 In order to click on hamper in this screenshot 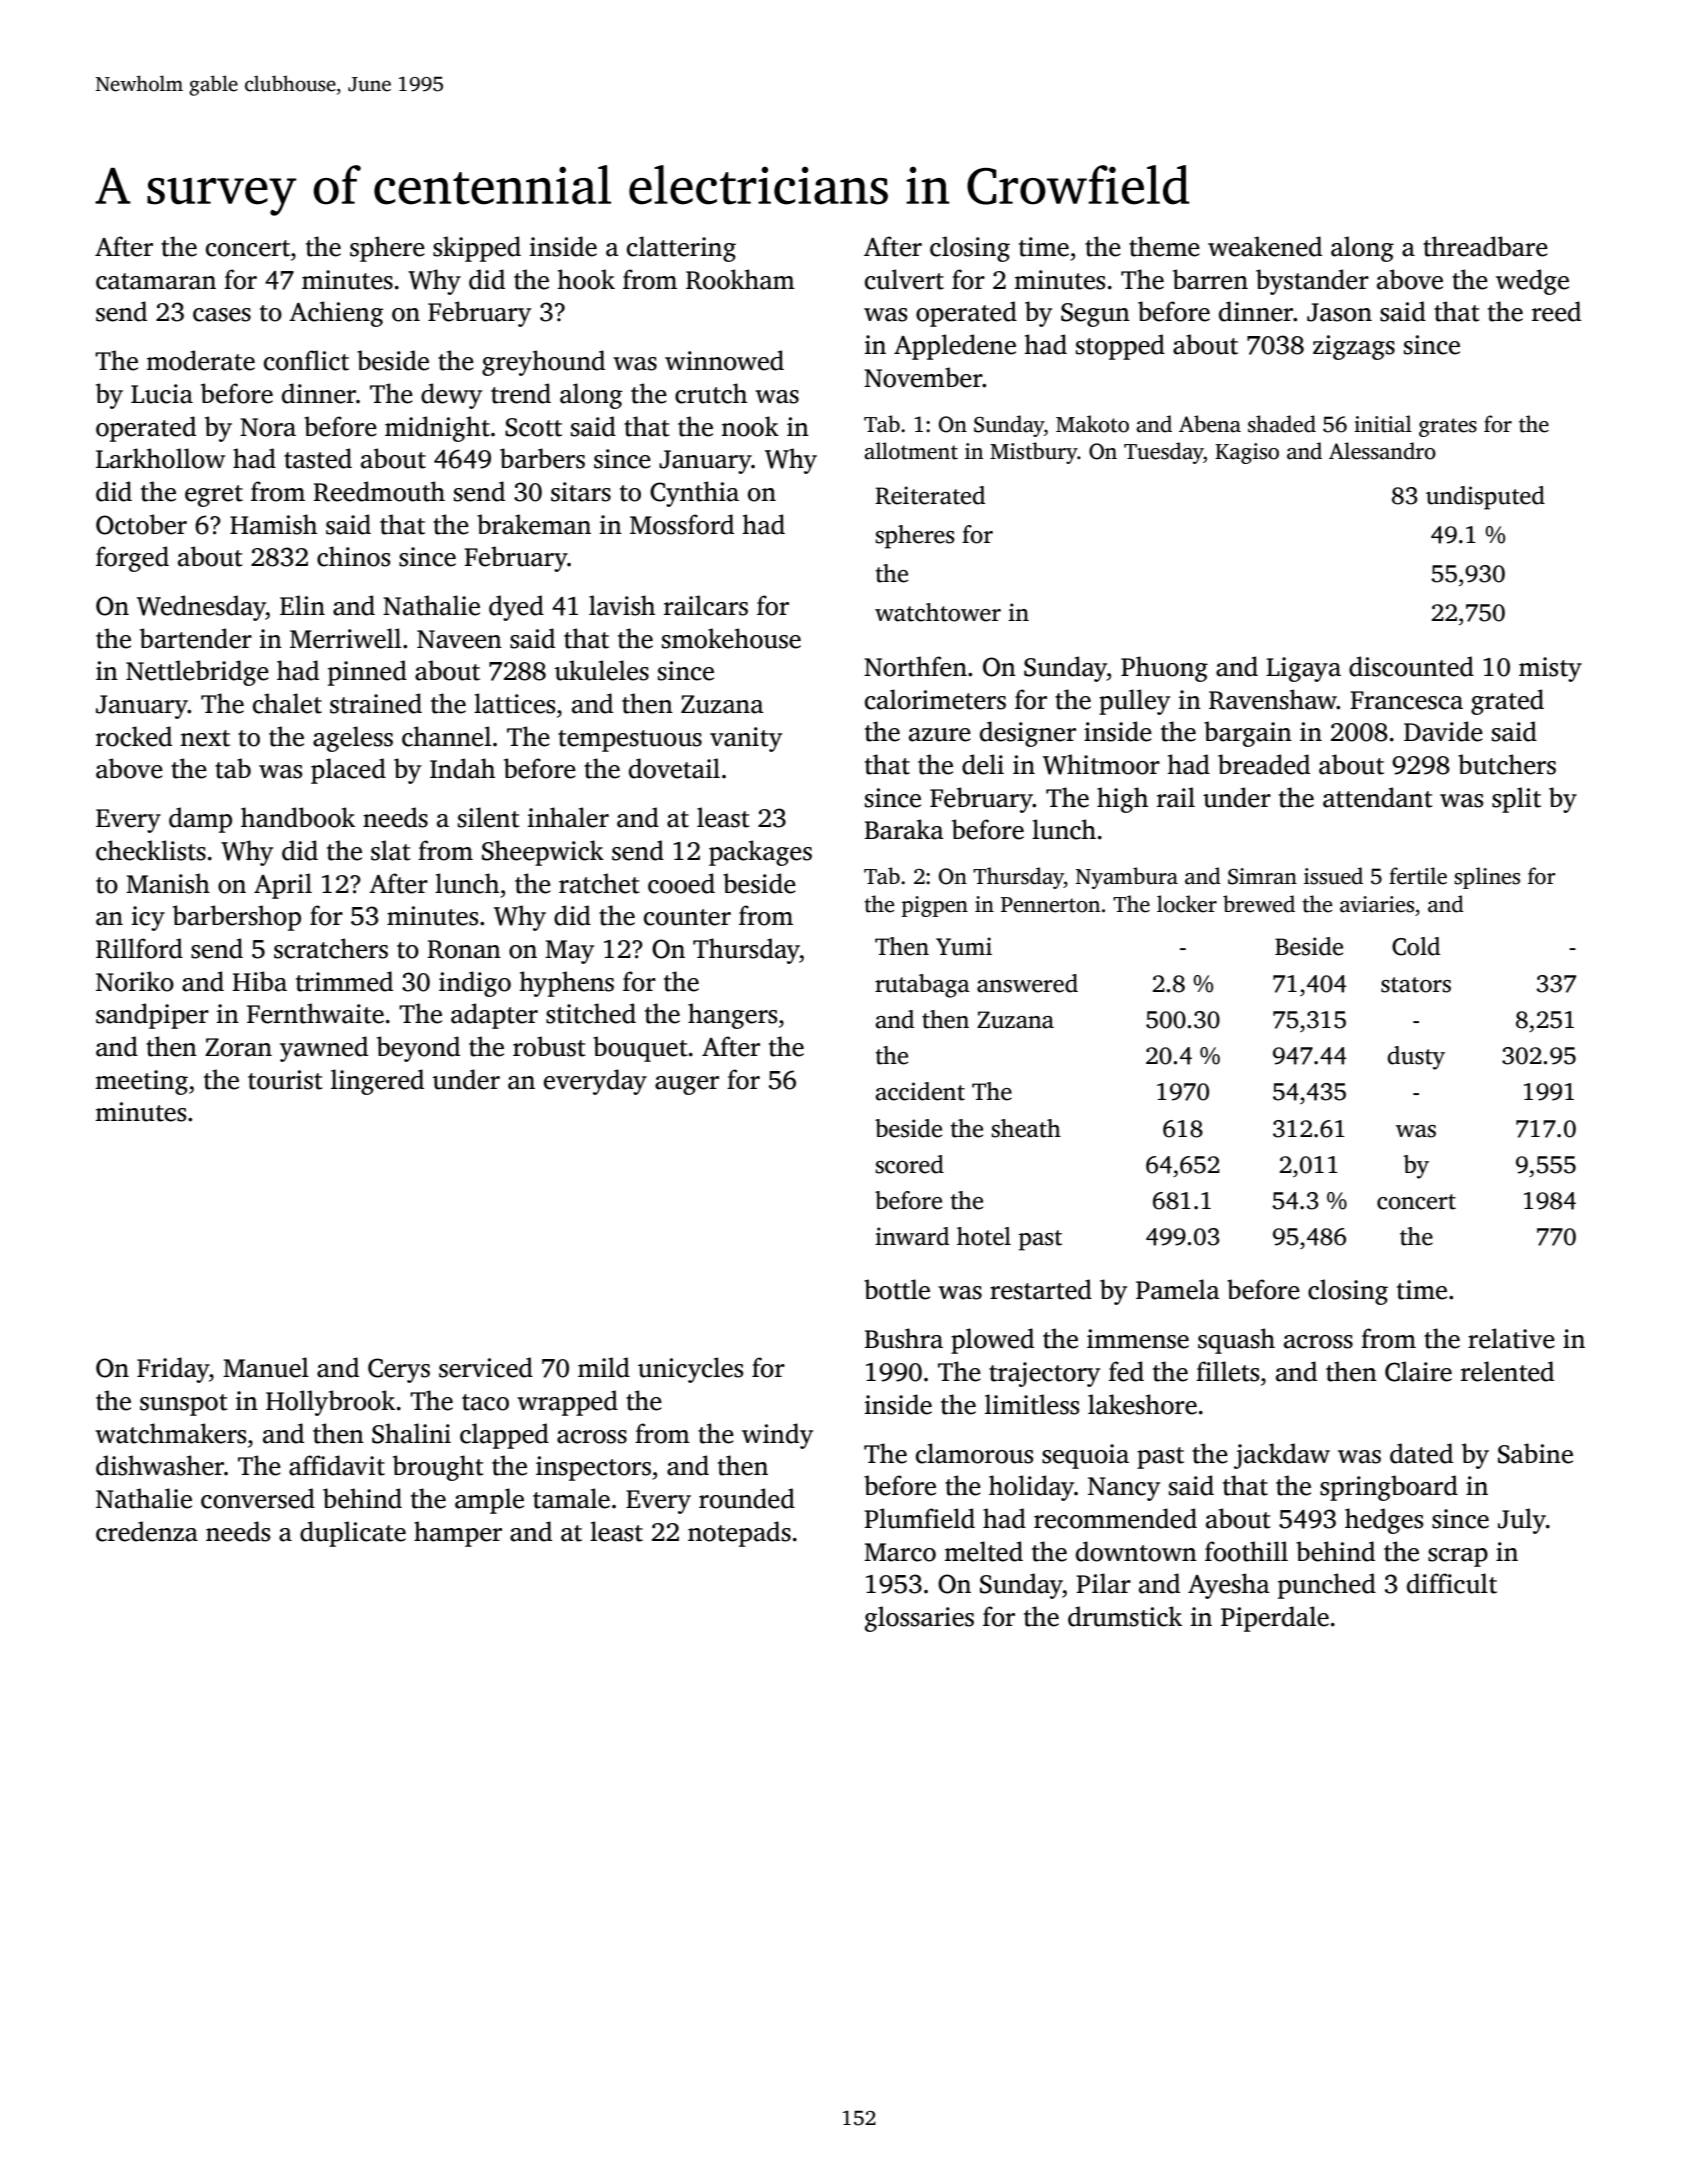, I will do `click(458, 1534)`.
